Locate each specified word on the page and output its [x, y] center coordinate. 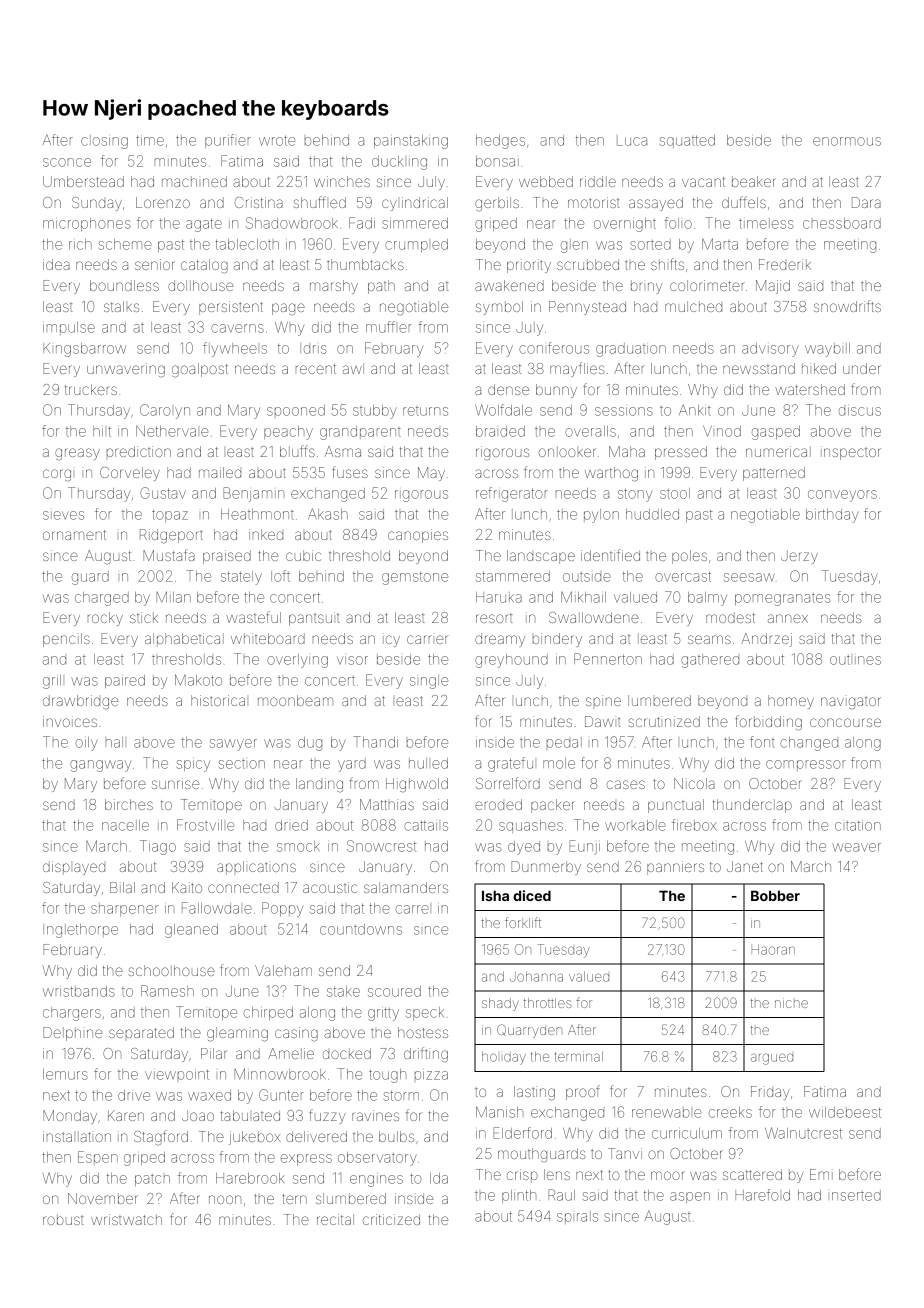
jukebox [255, 1138]
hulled [428, 763]
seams [709, 639]
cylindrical [415, 204]
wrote [277, 140]
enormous [847, 141]
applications [256, 868]
